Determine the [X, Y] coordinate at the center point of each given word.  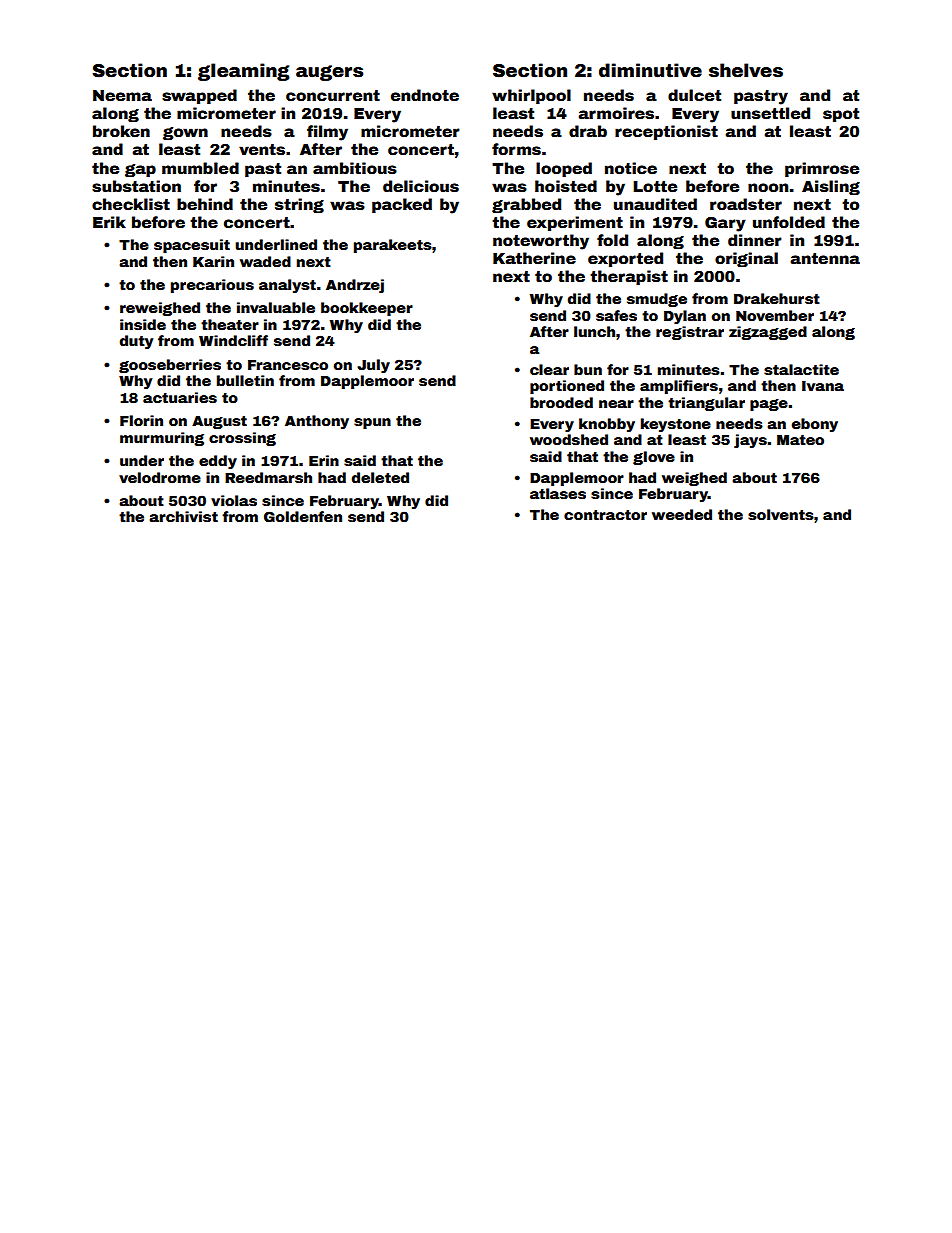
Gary [725, 224]
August [219, 422]
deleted [380, 477]
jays [750, 441]
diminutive [650, 70]
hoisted [566, 186]
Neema [122, 96]
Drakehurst [777, 298]
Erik [109, 222]
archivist [183, 516]
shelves [746, 70]
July [373, 366]
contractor [605, 515]
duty [136, 342]
